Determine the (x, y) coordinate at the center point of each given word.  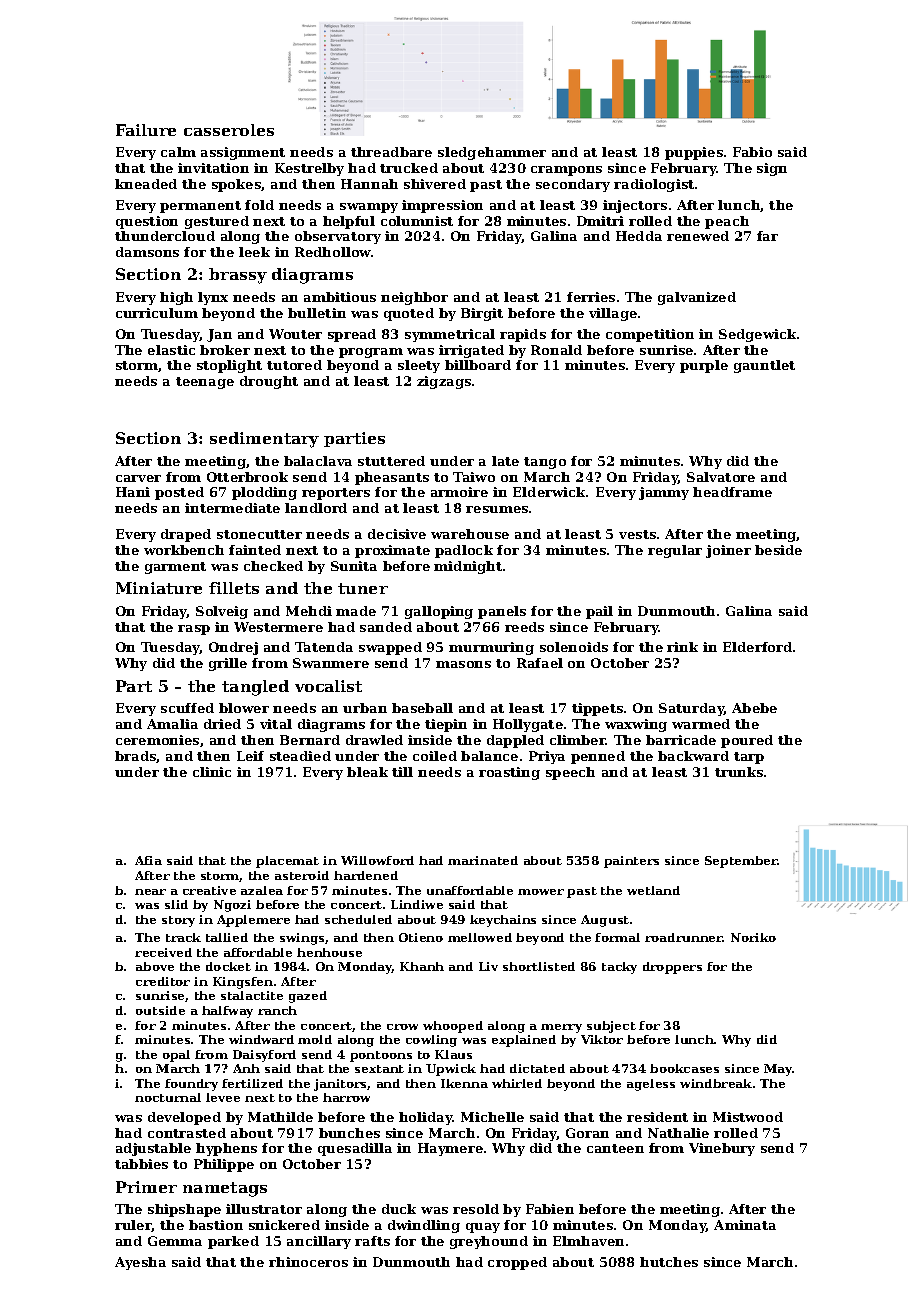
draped (186, 535)
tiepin (446, 725)
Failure (146, 130)
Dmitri (600, 221)
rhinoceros (308, 1262)
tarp (749, 758)
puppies (694, 153)
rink (682, 647)
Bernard (310, 740)
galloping (439, 612)
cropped (517, 1263)
